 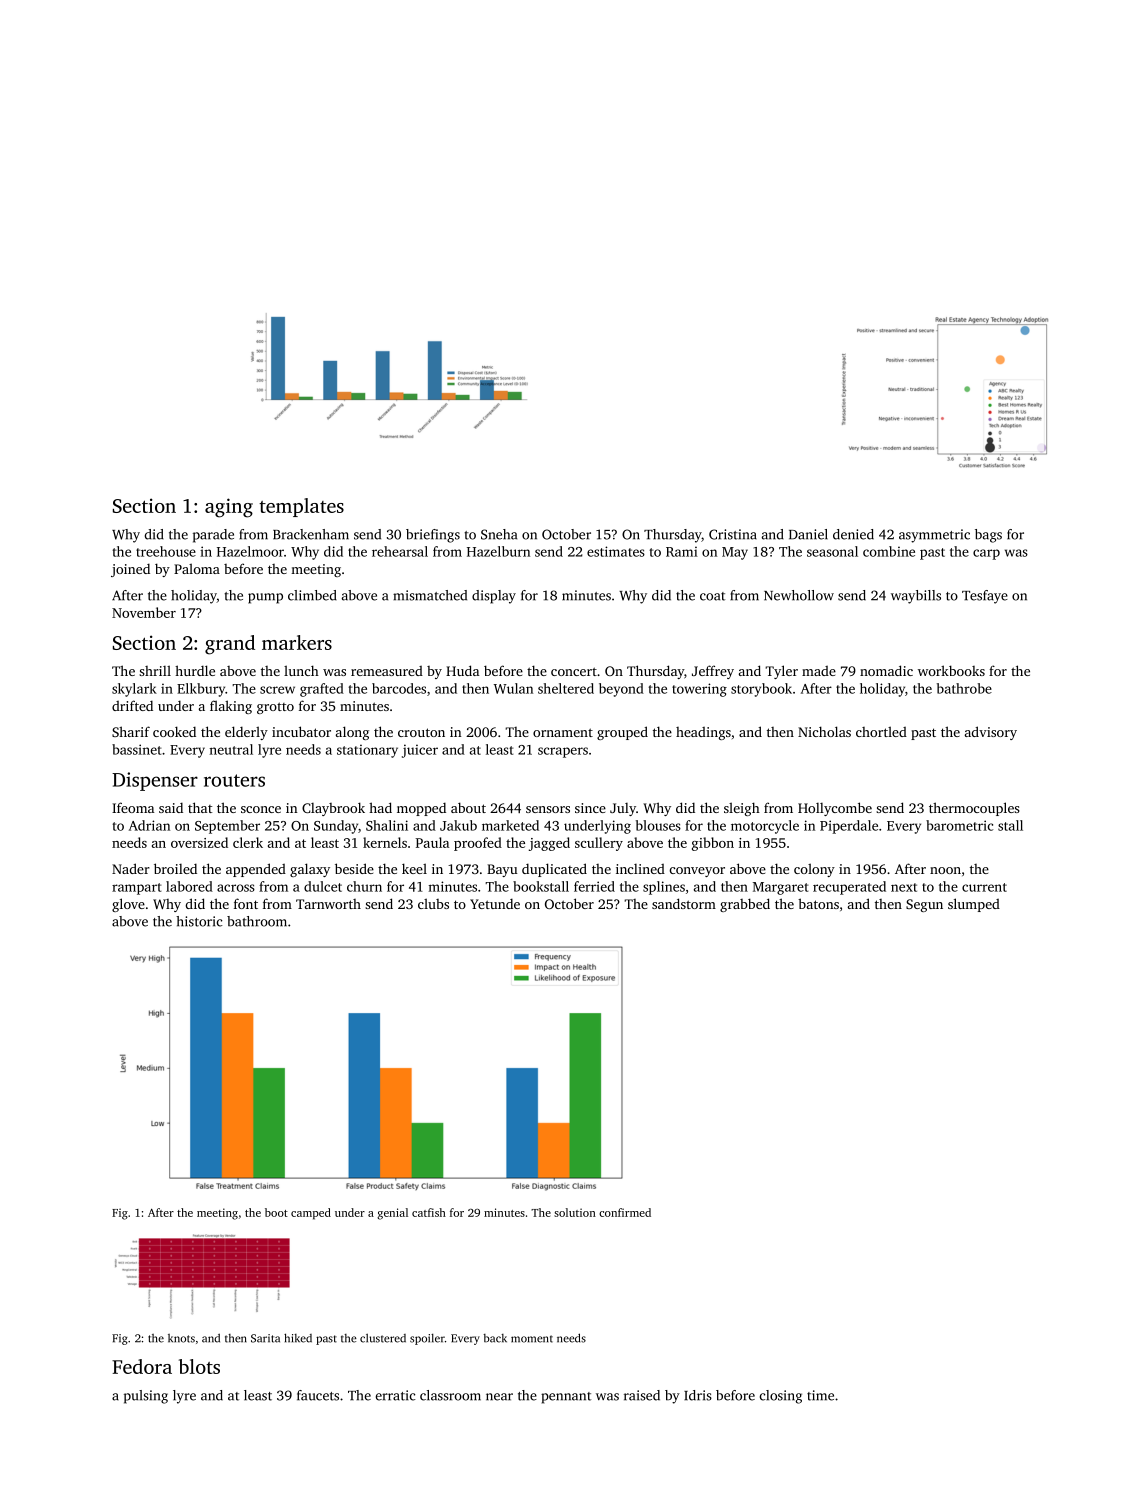 I want to click on confirmed, so click(x=625, y=1212).
